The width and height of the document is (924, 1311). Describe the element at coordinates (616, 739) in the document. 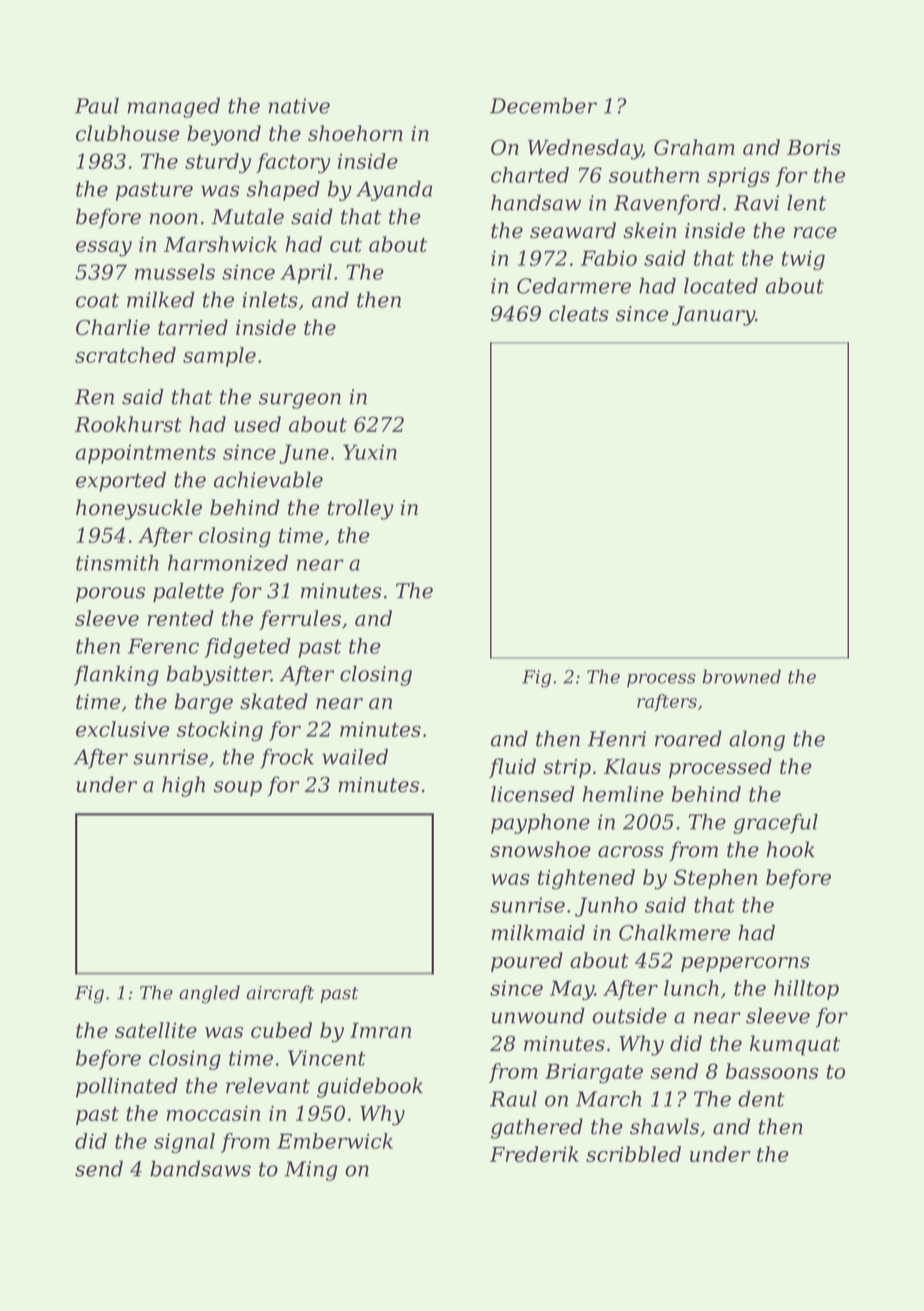

I see `Henri` at that location.
